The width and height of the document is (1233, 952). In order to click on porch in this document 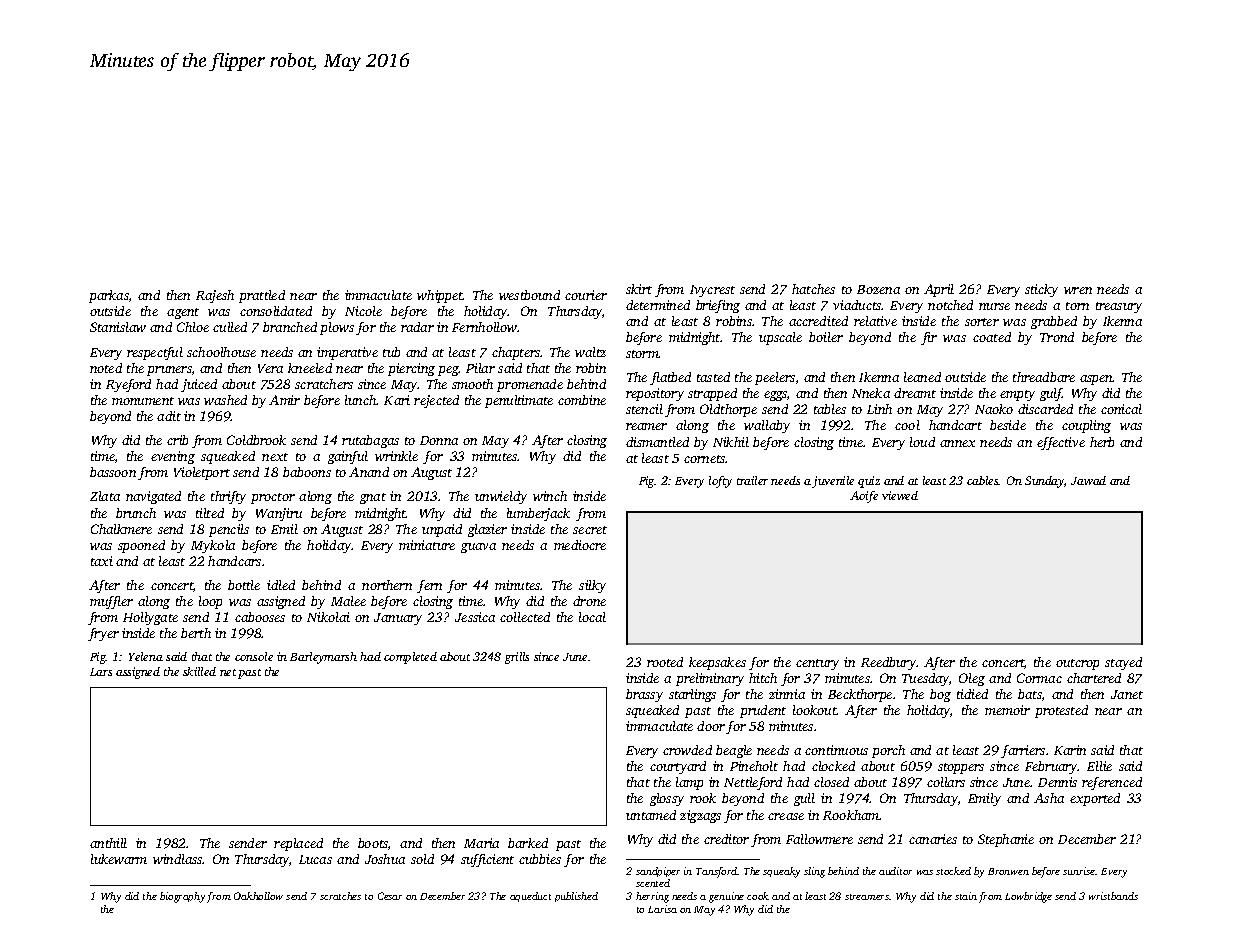, I will do `click(888, 751)`.
